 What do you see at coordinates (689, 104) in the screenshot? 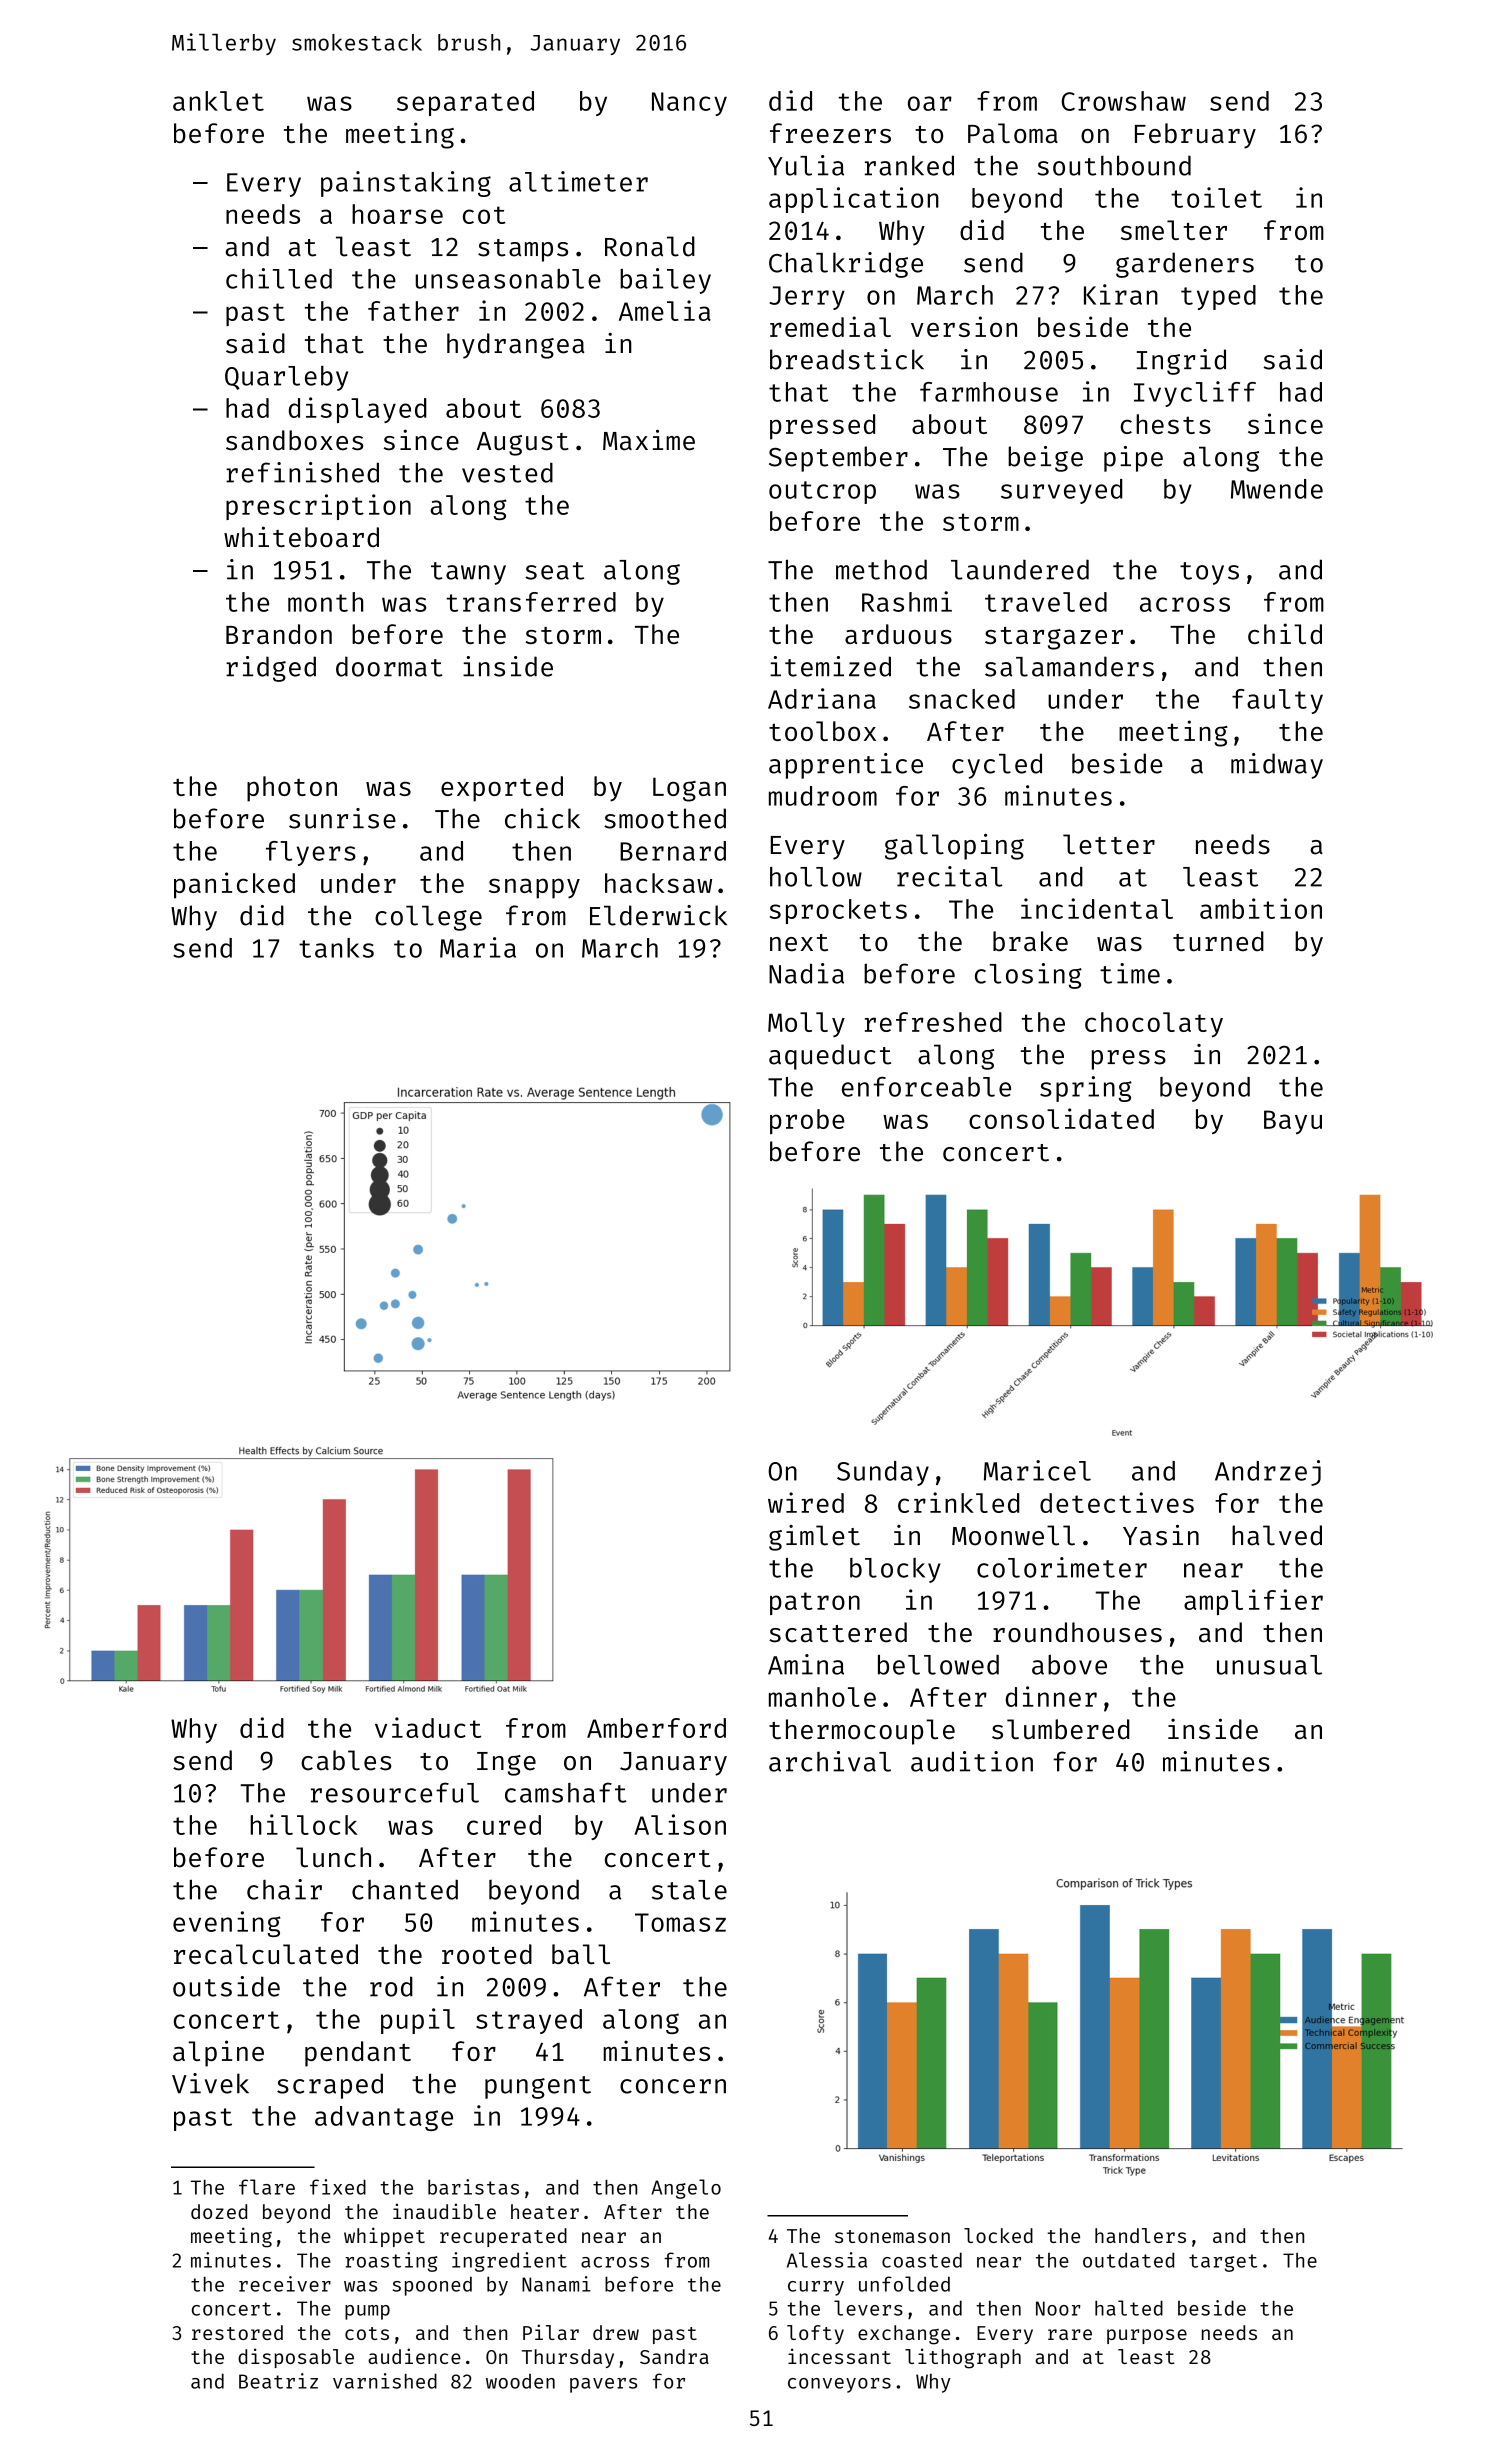
I see `Nancy` at bounding box center [689, 104].
